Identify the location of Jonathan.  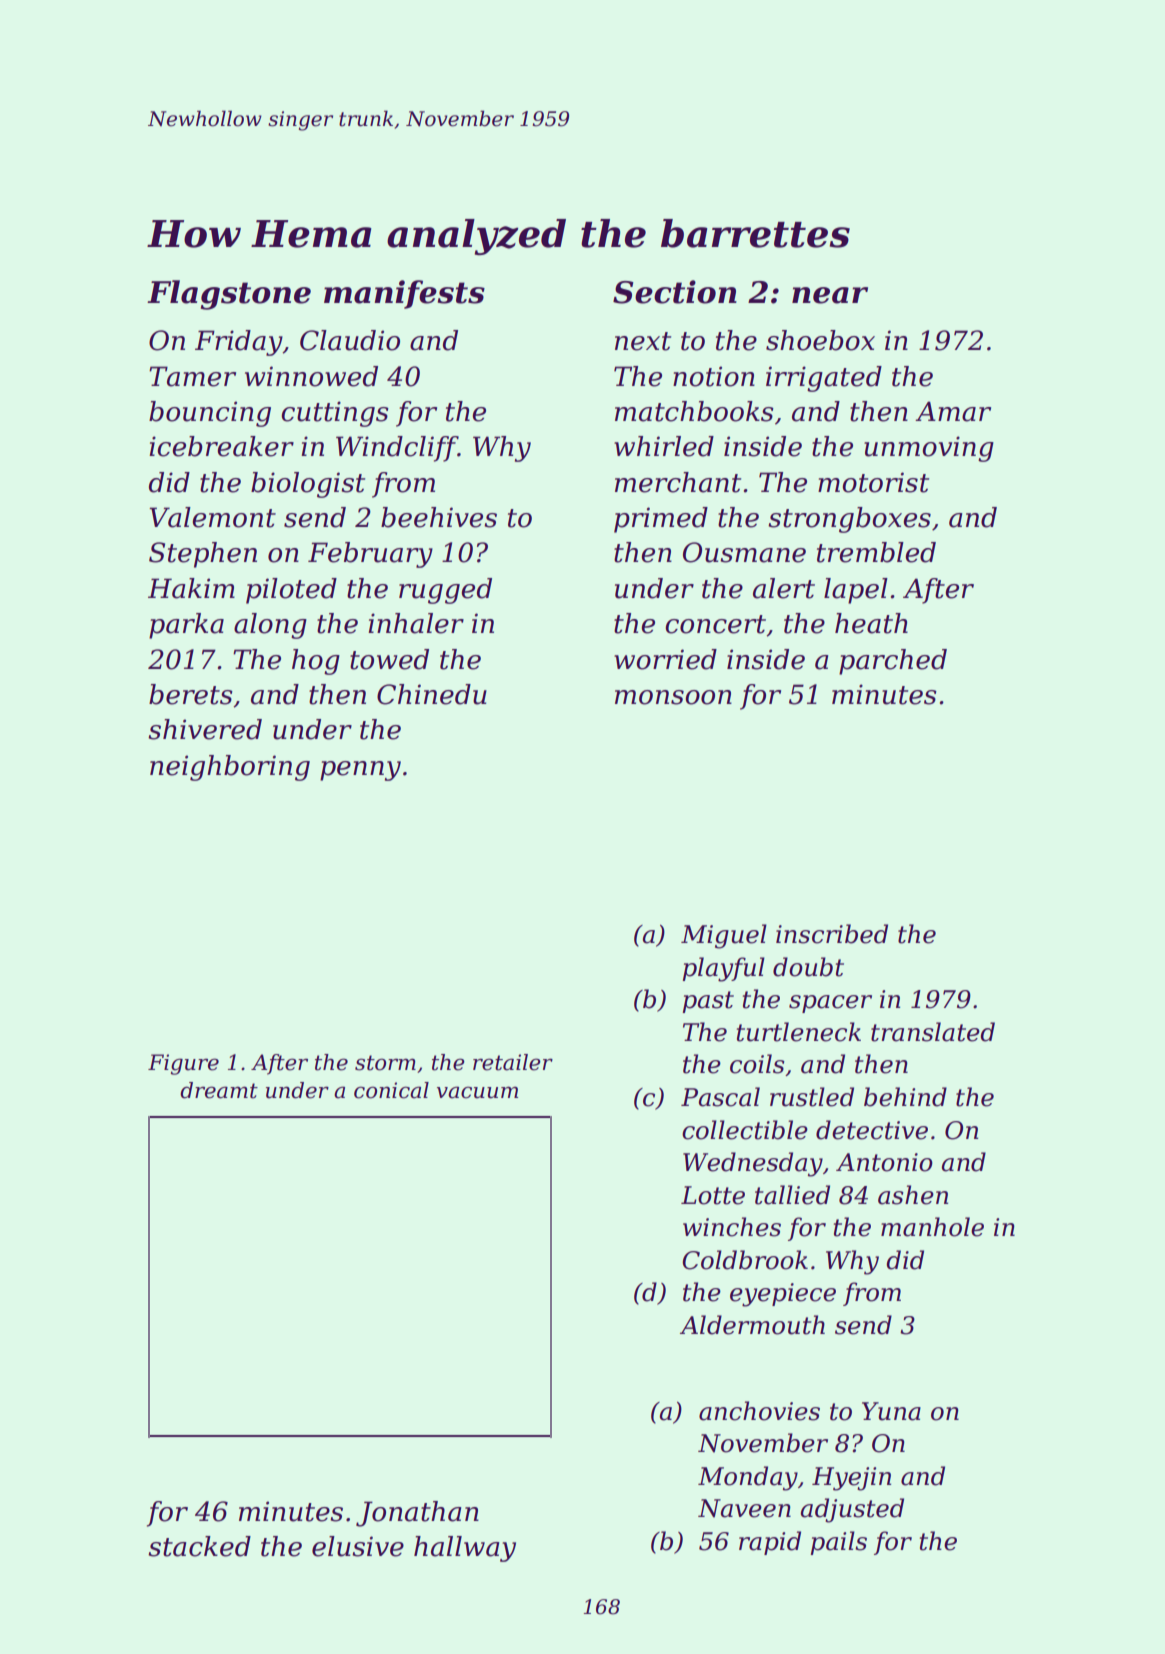
(417, 1514).
